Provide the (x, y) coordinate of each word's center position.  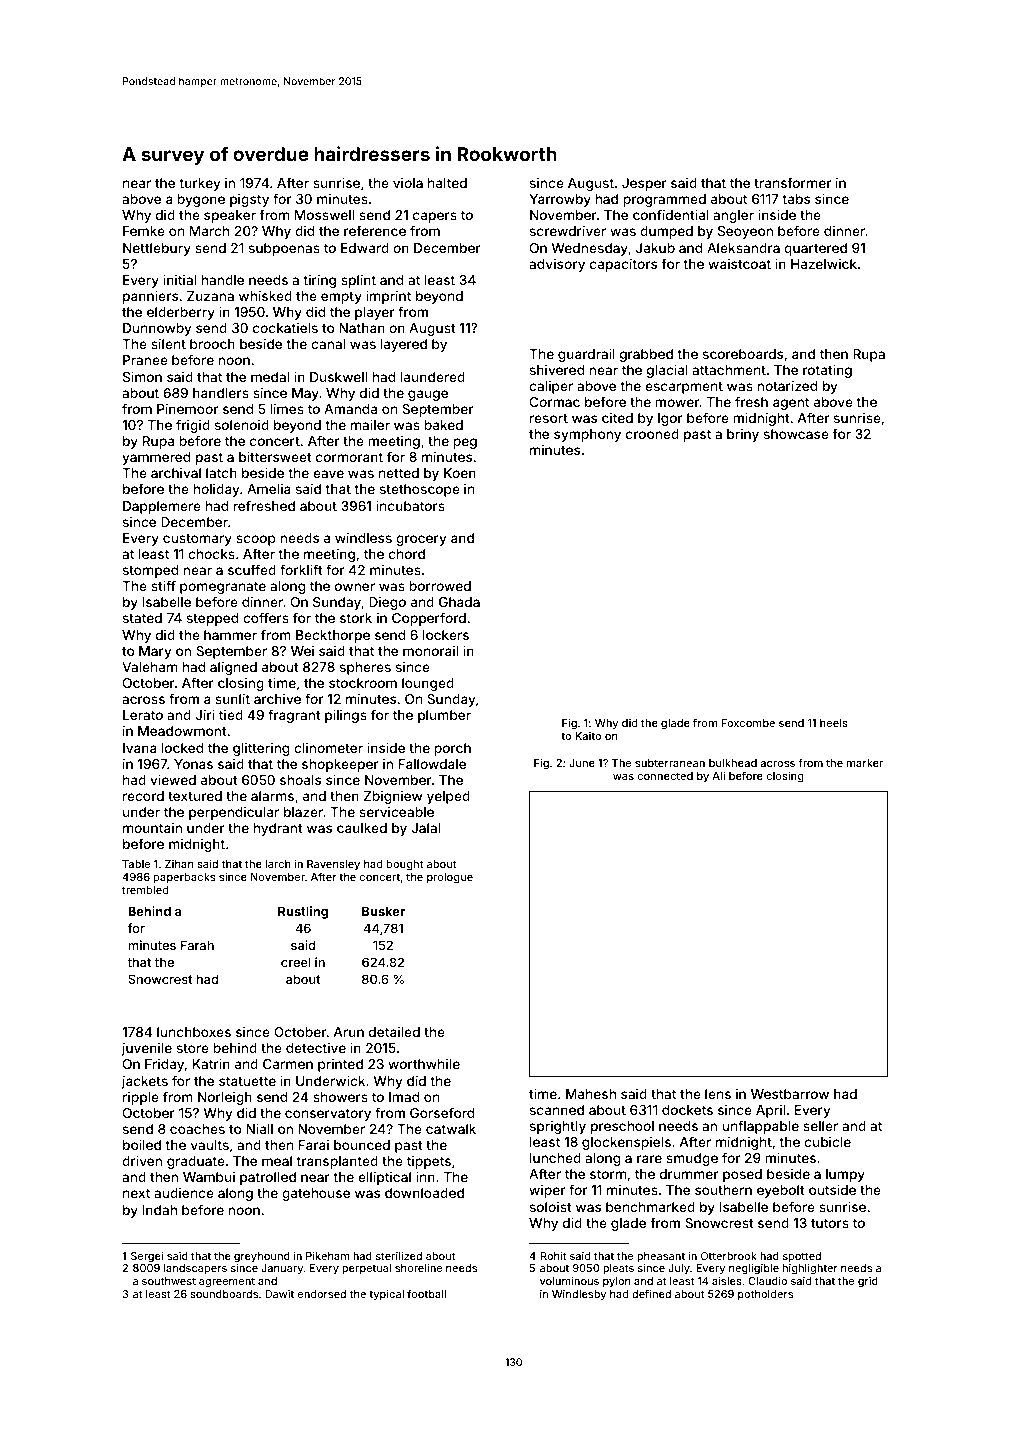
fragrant (294, 716)
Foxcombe (748, 723)
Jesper (644, 184)
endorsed (322, 1294)
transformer (792, 182)
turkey (199, 184)
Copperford (429, 619)
